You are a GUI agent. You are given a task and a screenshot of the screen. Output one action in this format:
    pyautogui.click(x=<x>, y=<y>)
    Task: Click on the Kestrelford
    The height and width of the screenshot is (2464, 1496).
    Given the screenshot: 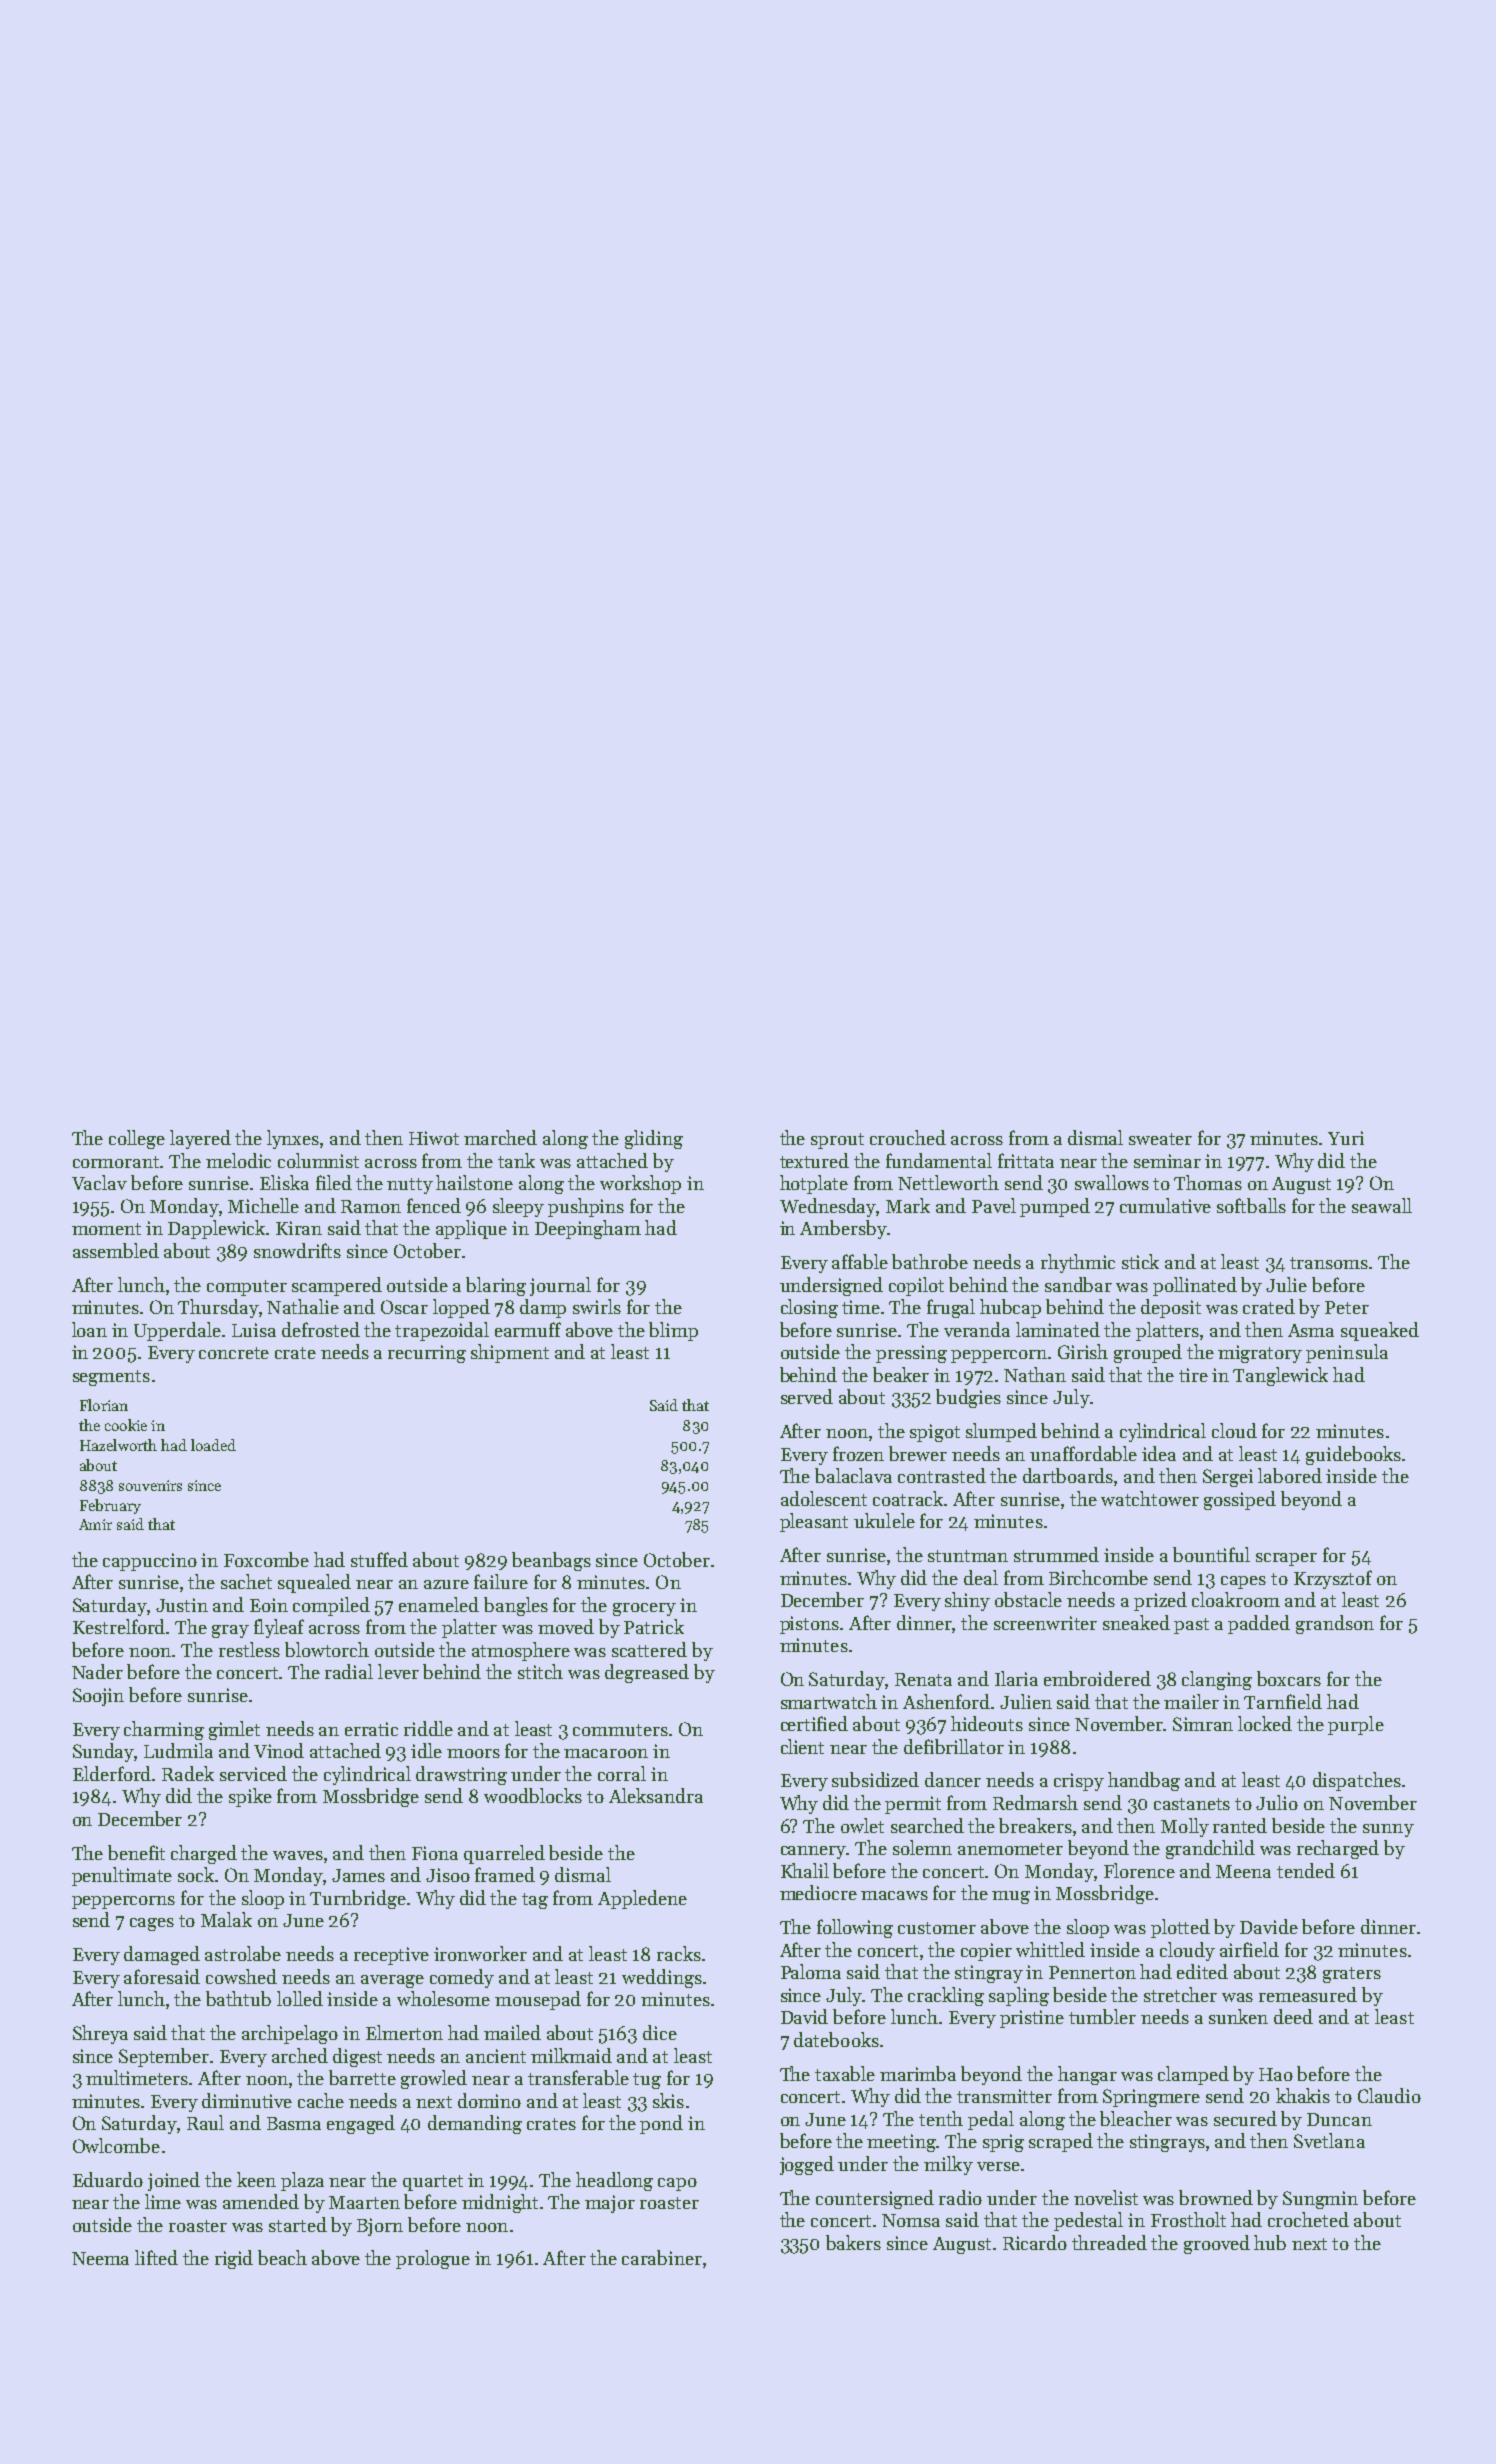 What is the action you would take?
    pyautogui.click(x=120, y=1626)
